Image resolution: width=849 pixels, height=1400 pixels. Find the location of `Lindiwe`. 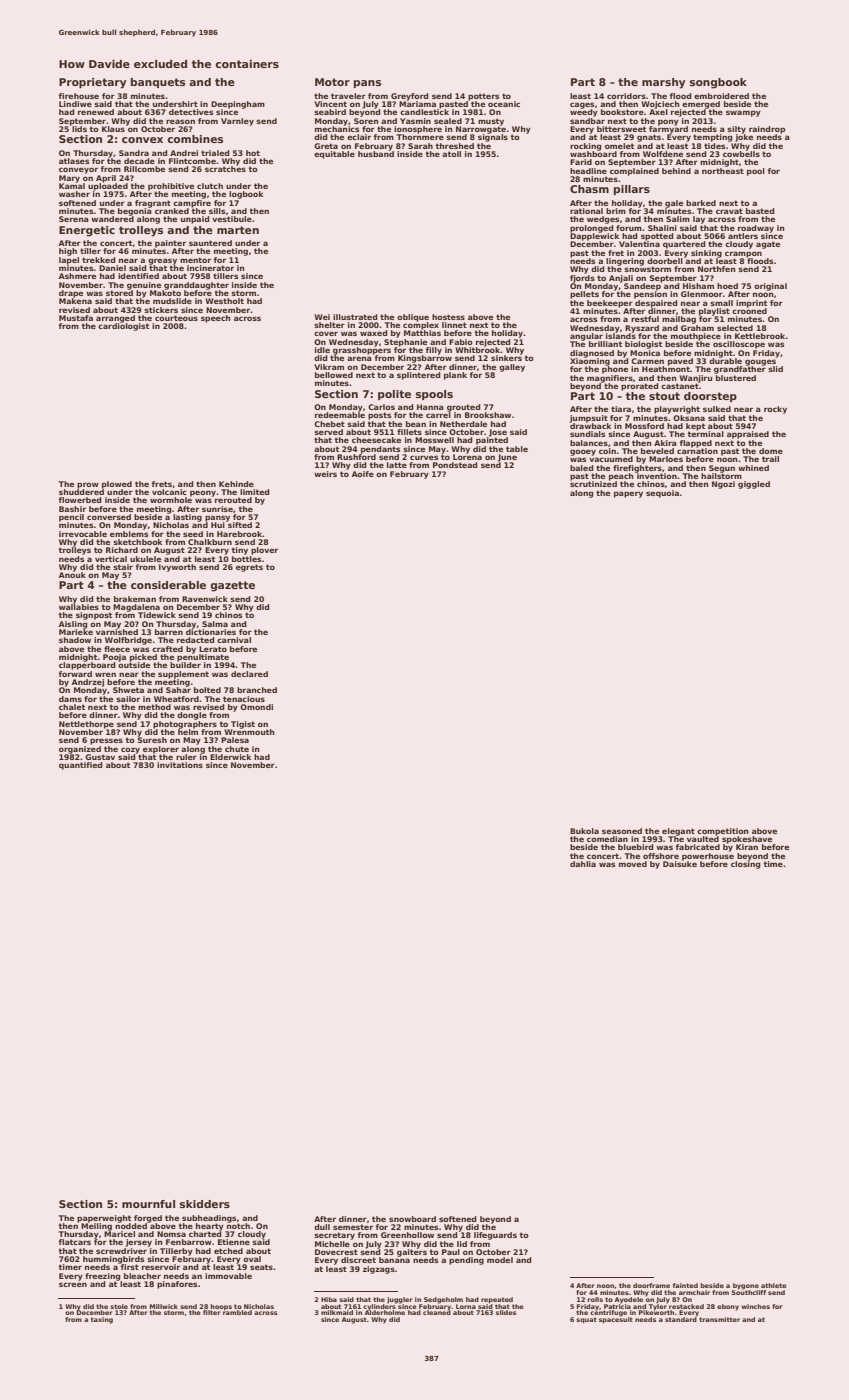

Lindiwe is located at coordinates (75, 104).
